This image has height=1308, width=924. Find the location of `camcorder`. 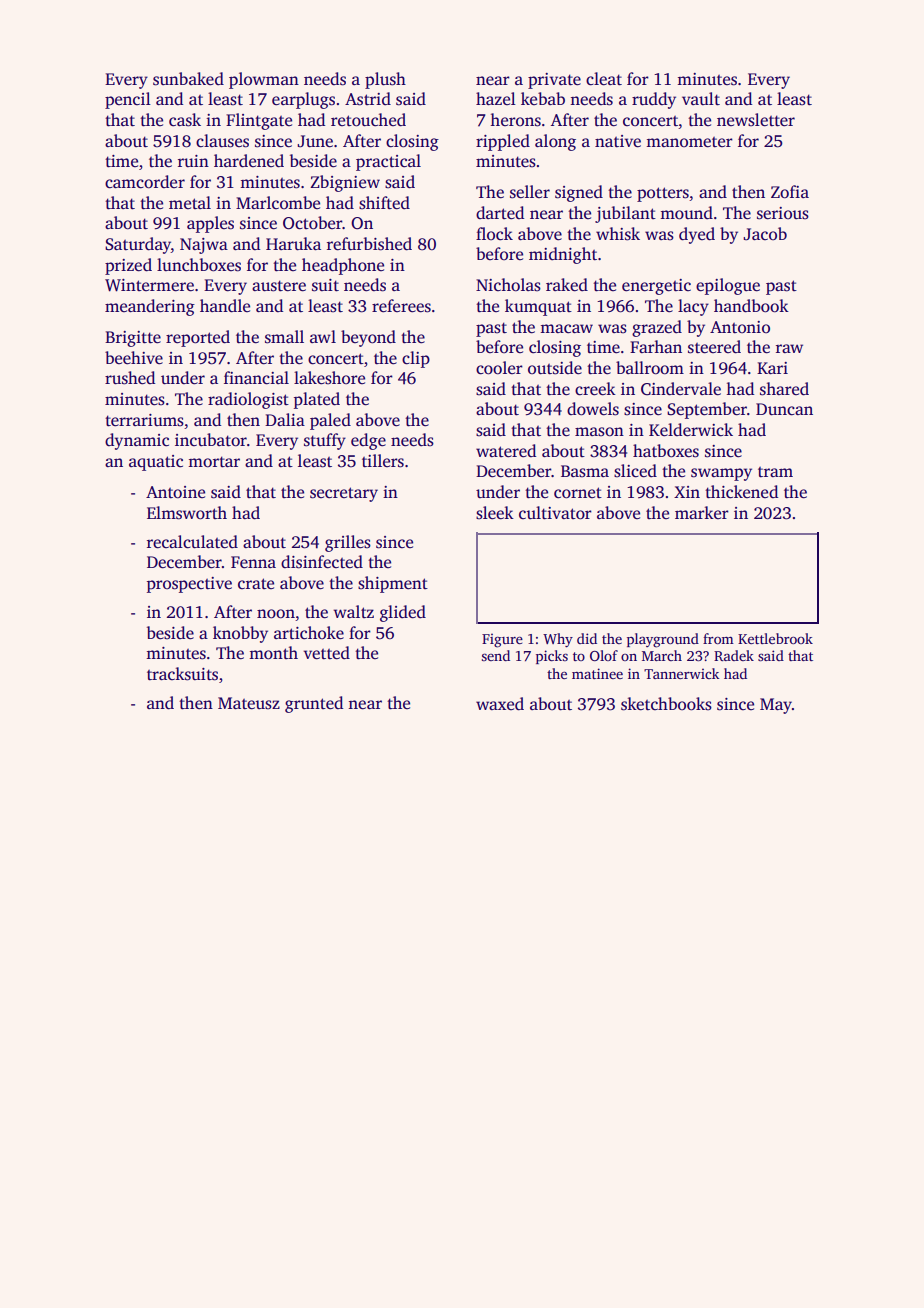

camcorder is located at coordinates (145, 182).
